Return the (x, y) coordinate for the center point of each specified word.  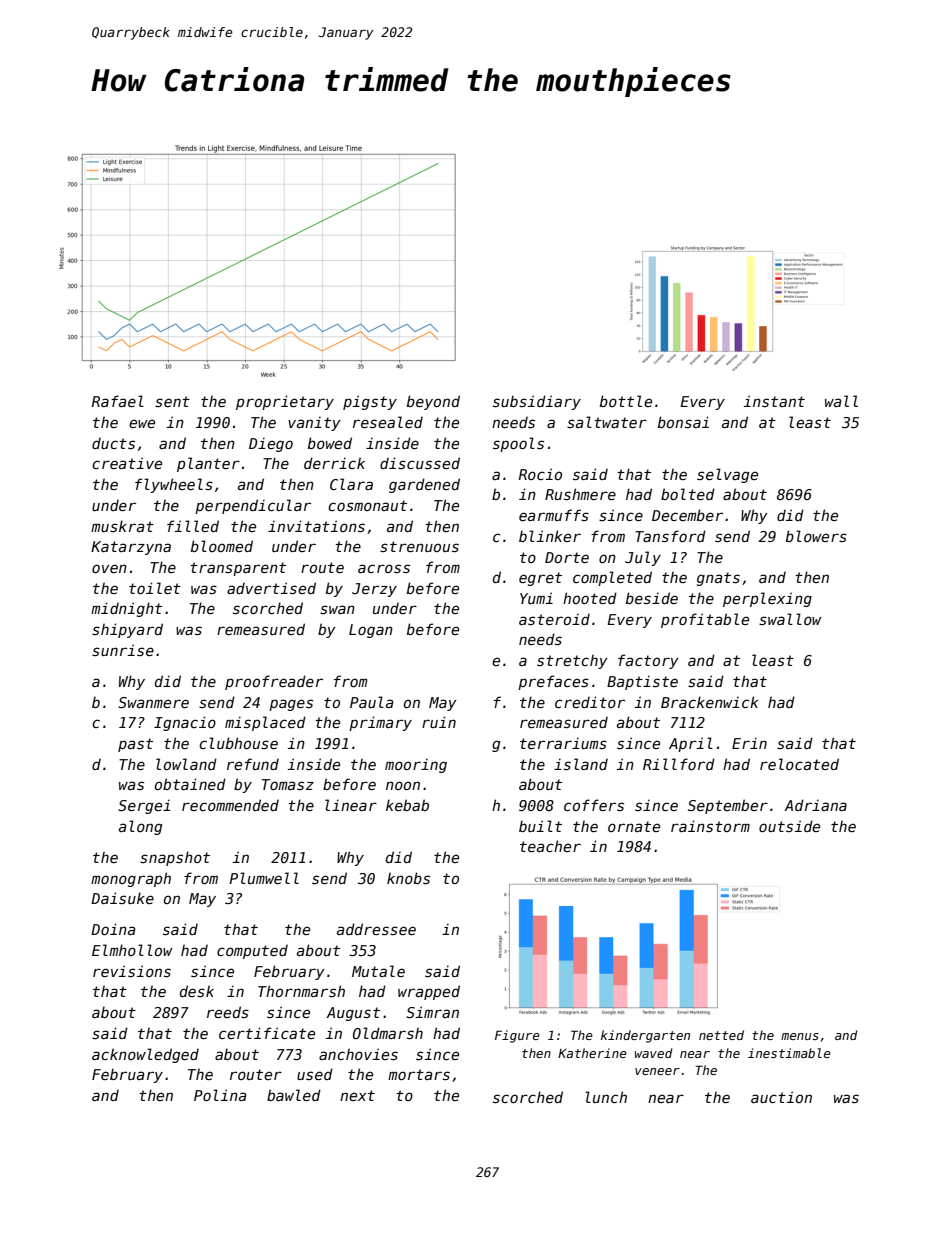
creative (127, 463)
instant (774, 401)
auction (781, 1097)
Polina (220, 1095)
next (357, 1095)
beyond (433, 402)
